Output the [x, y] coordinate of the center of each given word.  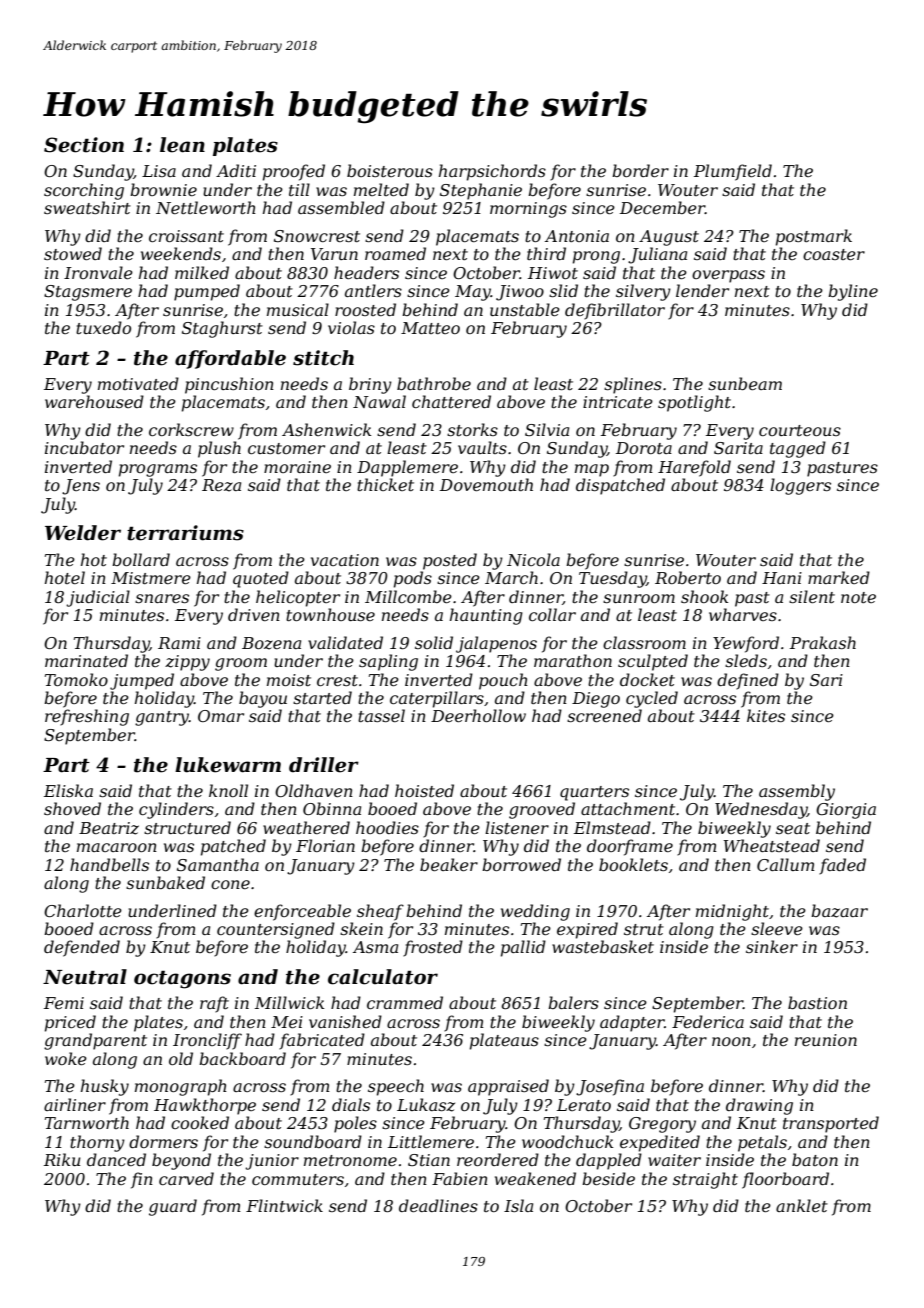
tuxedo [103, 327]
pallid [523, 948]
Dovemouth [486, 484]
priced [70, 1023]
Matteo [430, 328]
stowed [73, 253]
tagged [798, 449]
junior [272, 1162]
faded [842, 866]
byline [853, 292]
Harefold [694, 468]
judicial [98, 598]
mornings [528, 210]
